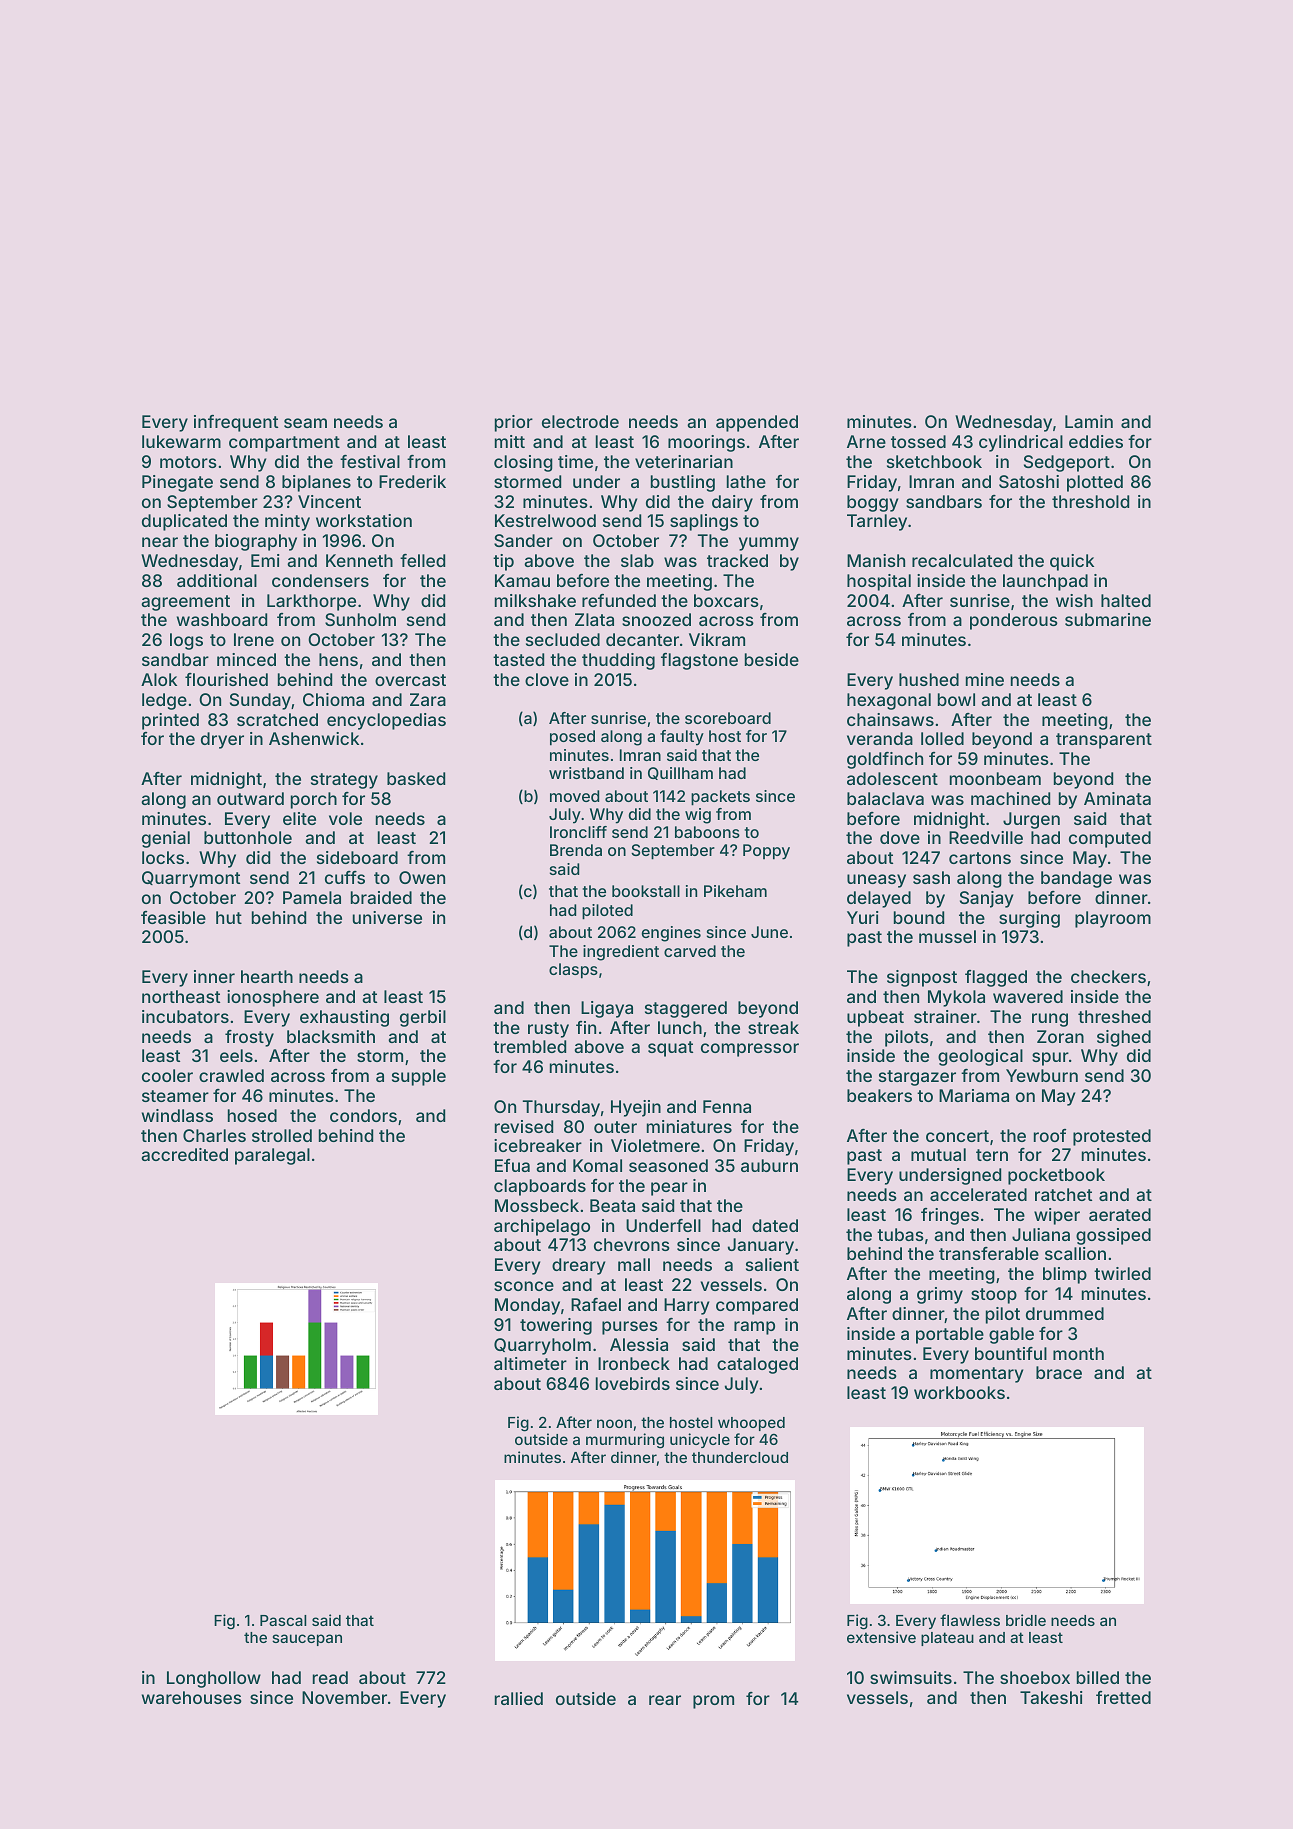  I want to click on Lamin, so click(1089, 421).
